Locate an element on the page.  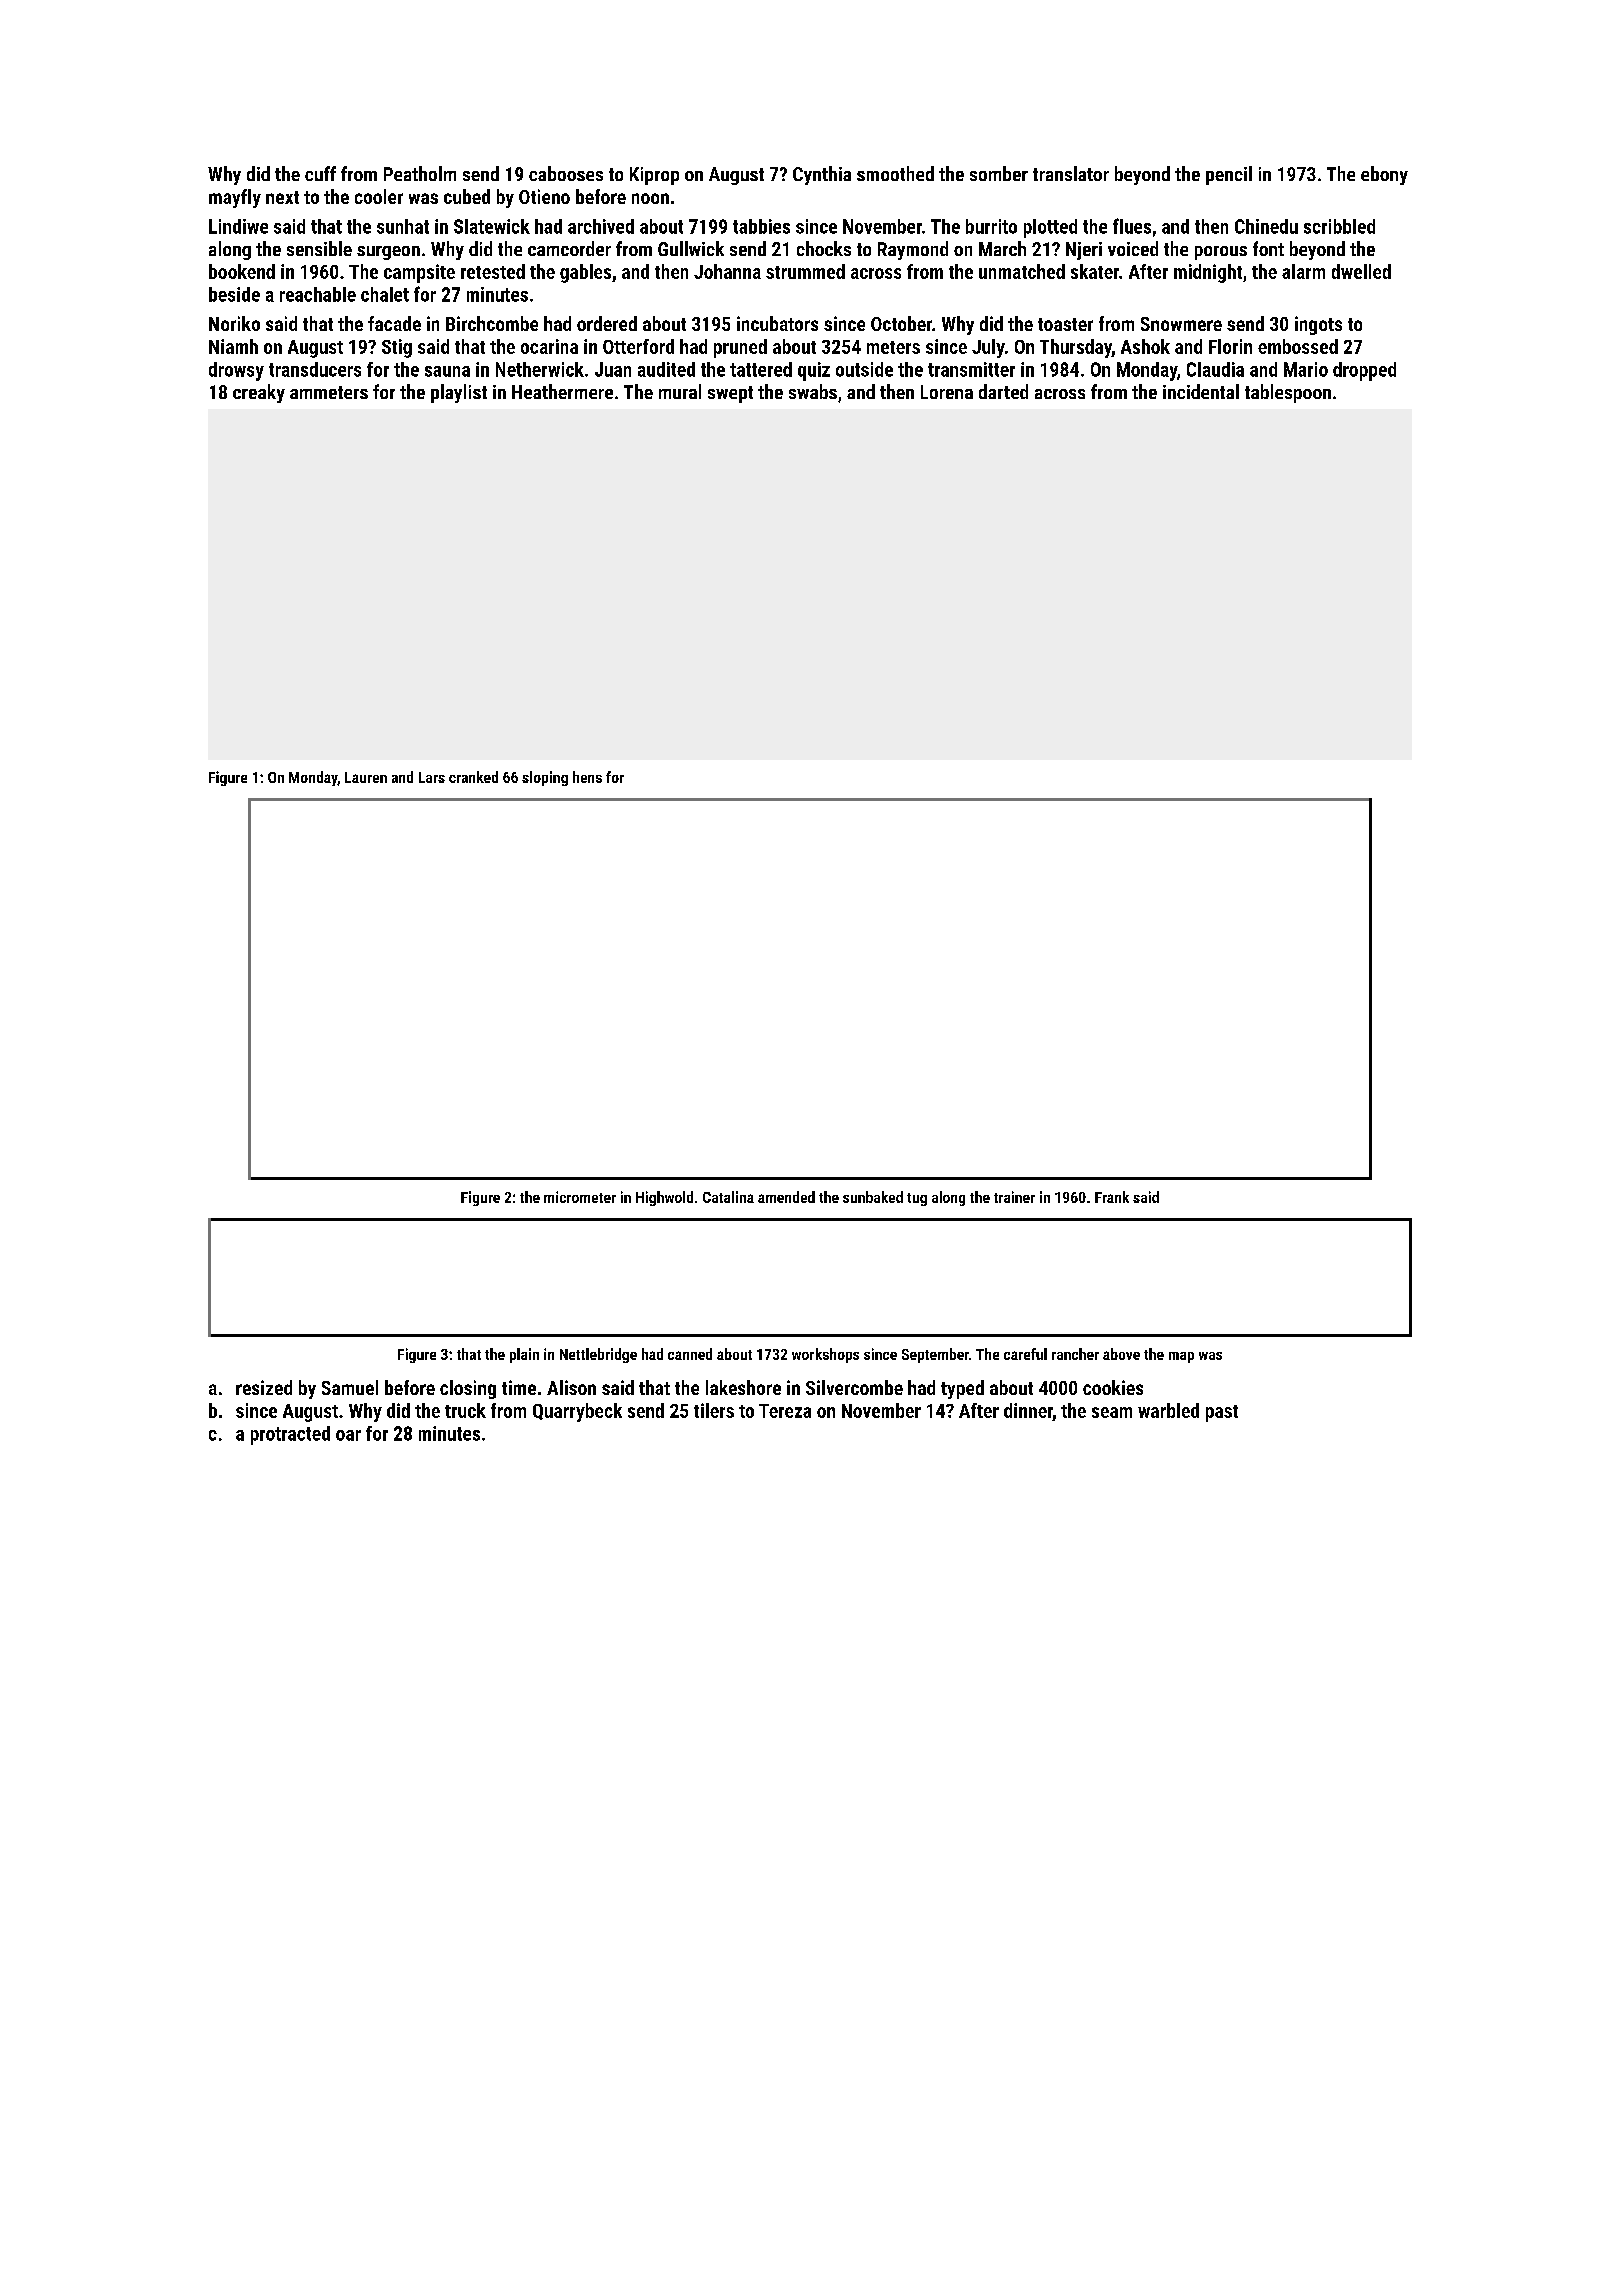
trainer is located at coordinates (1014, 1197).
